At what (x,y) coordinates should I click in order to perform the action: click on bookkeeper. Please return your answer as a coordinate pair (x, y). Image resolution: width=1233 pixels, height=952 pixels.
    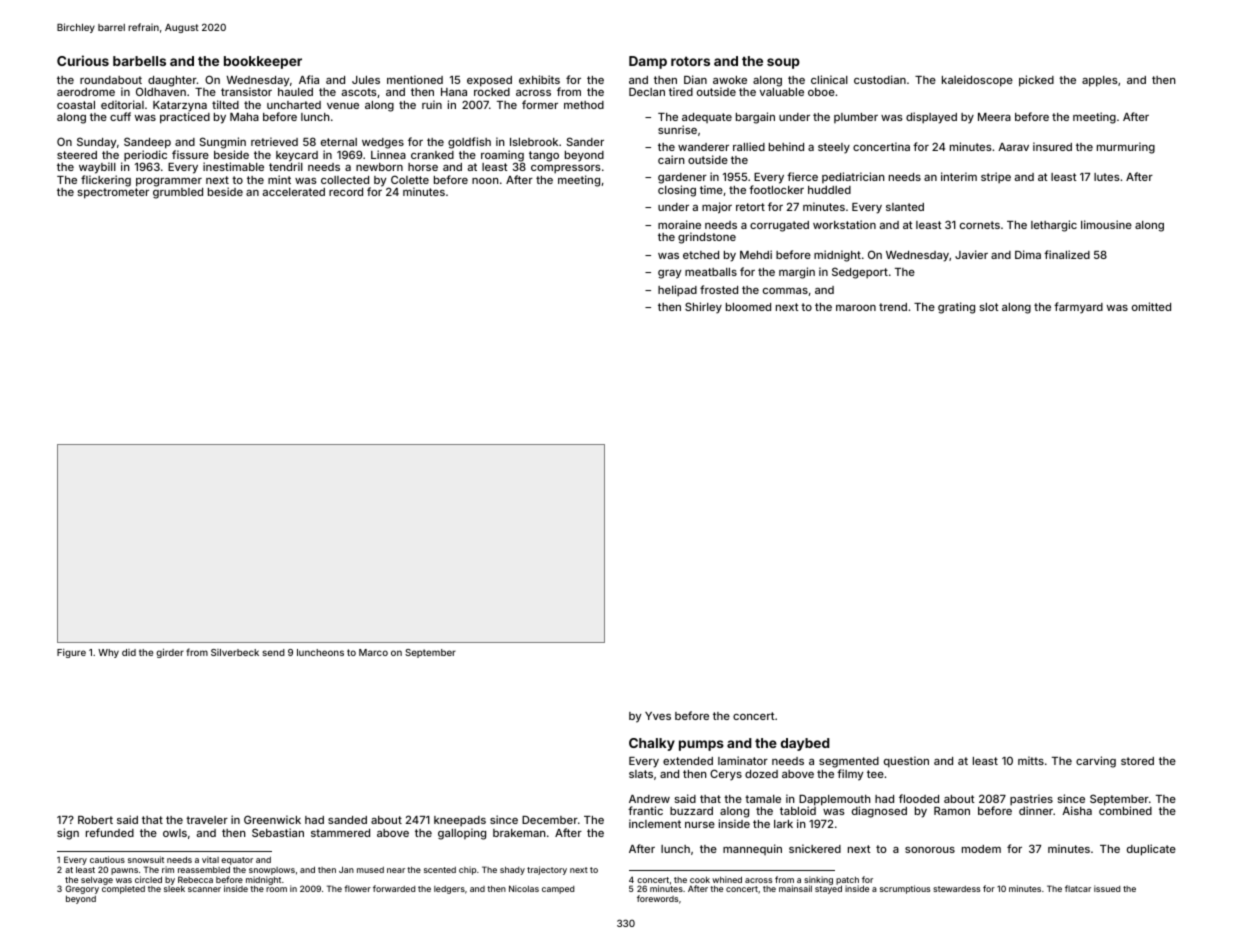
    Looking at the image, I should click on (263, 62).
